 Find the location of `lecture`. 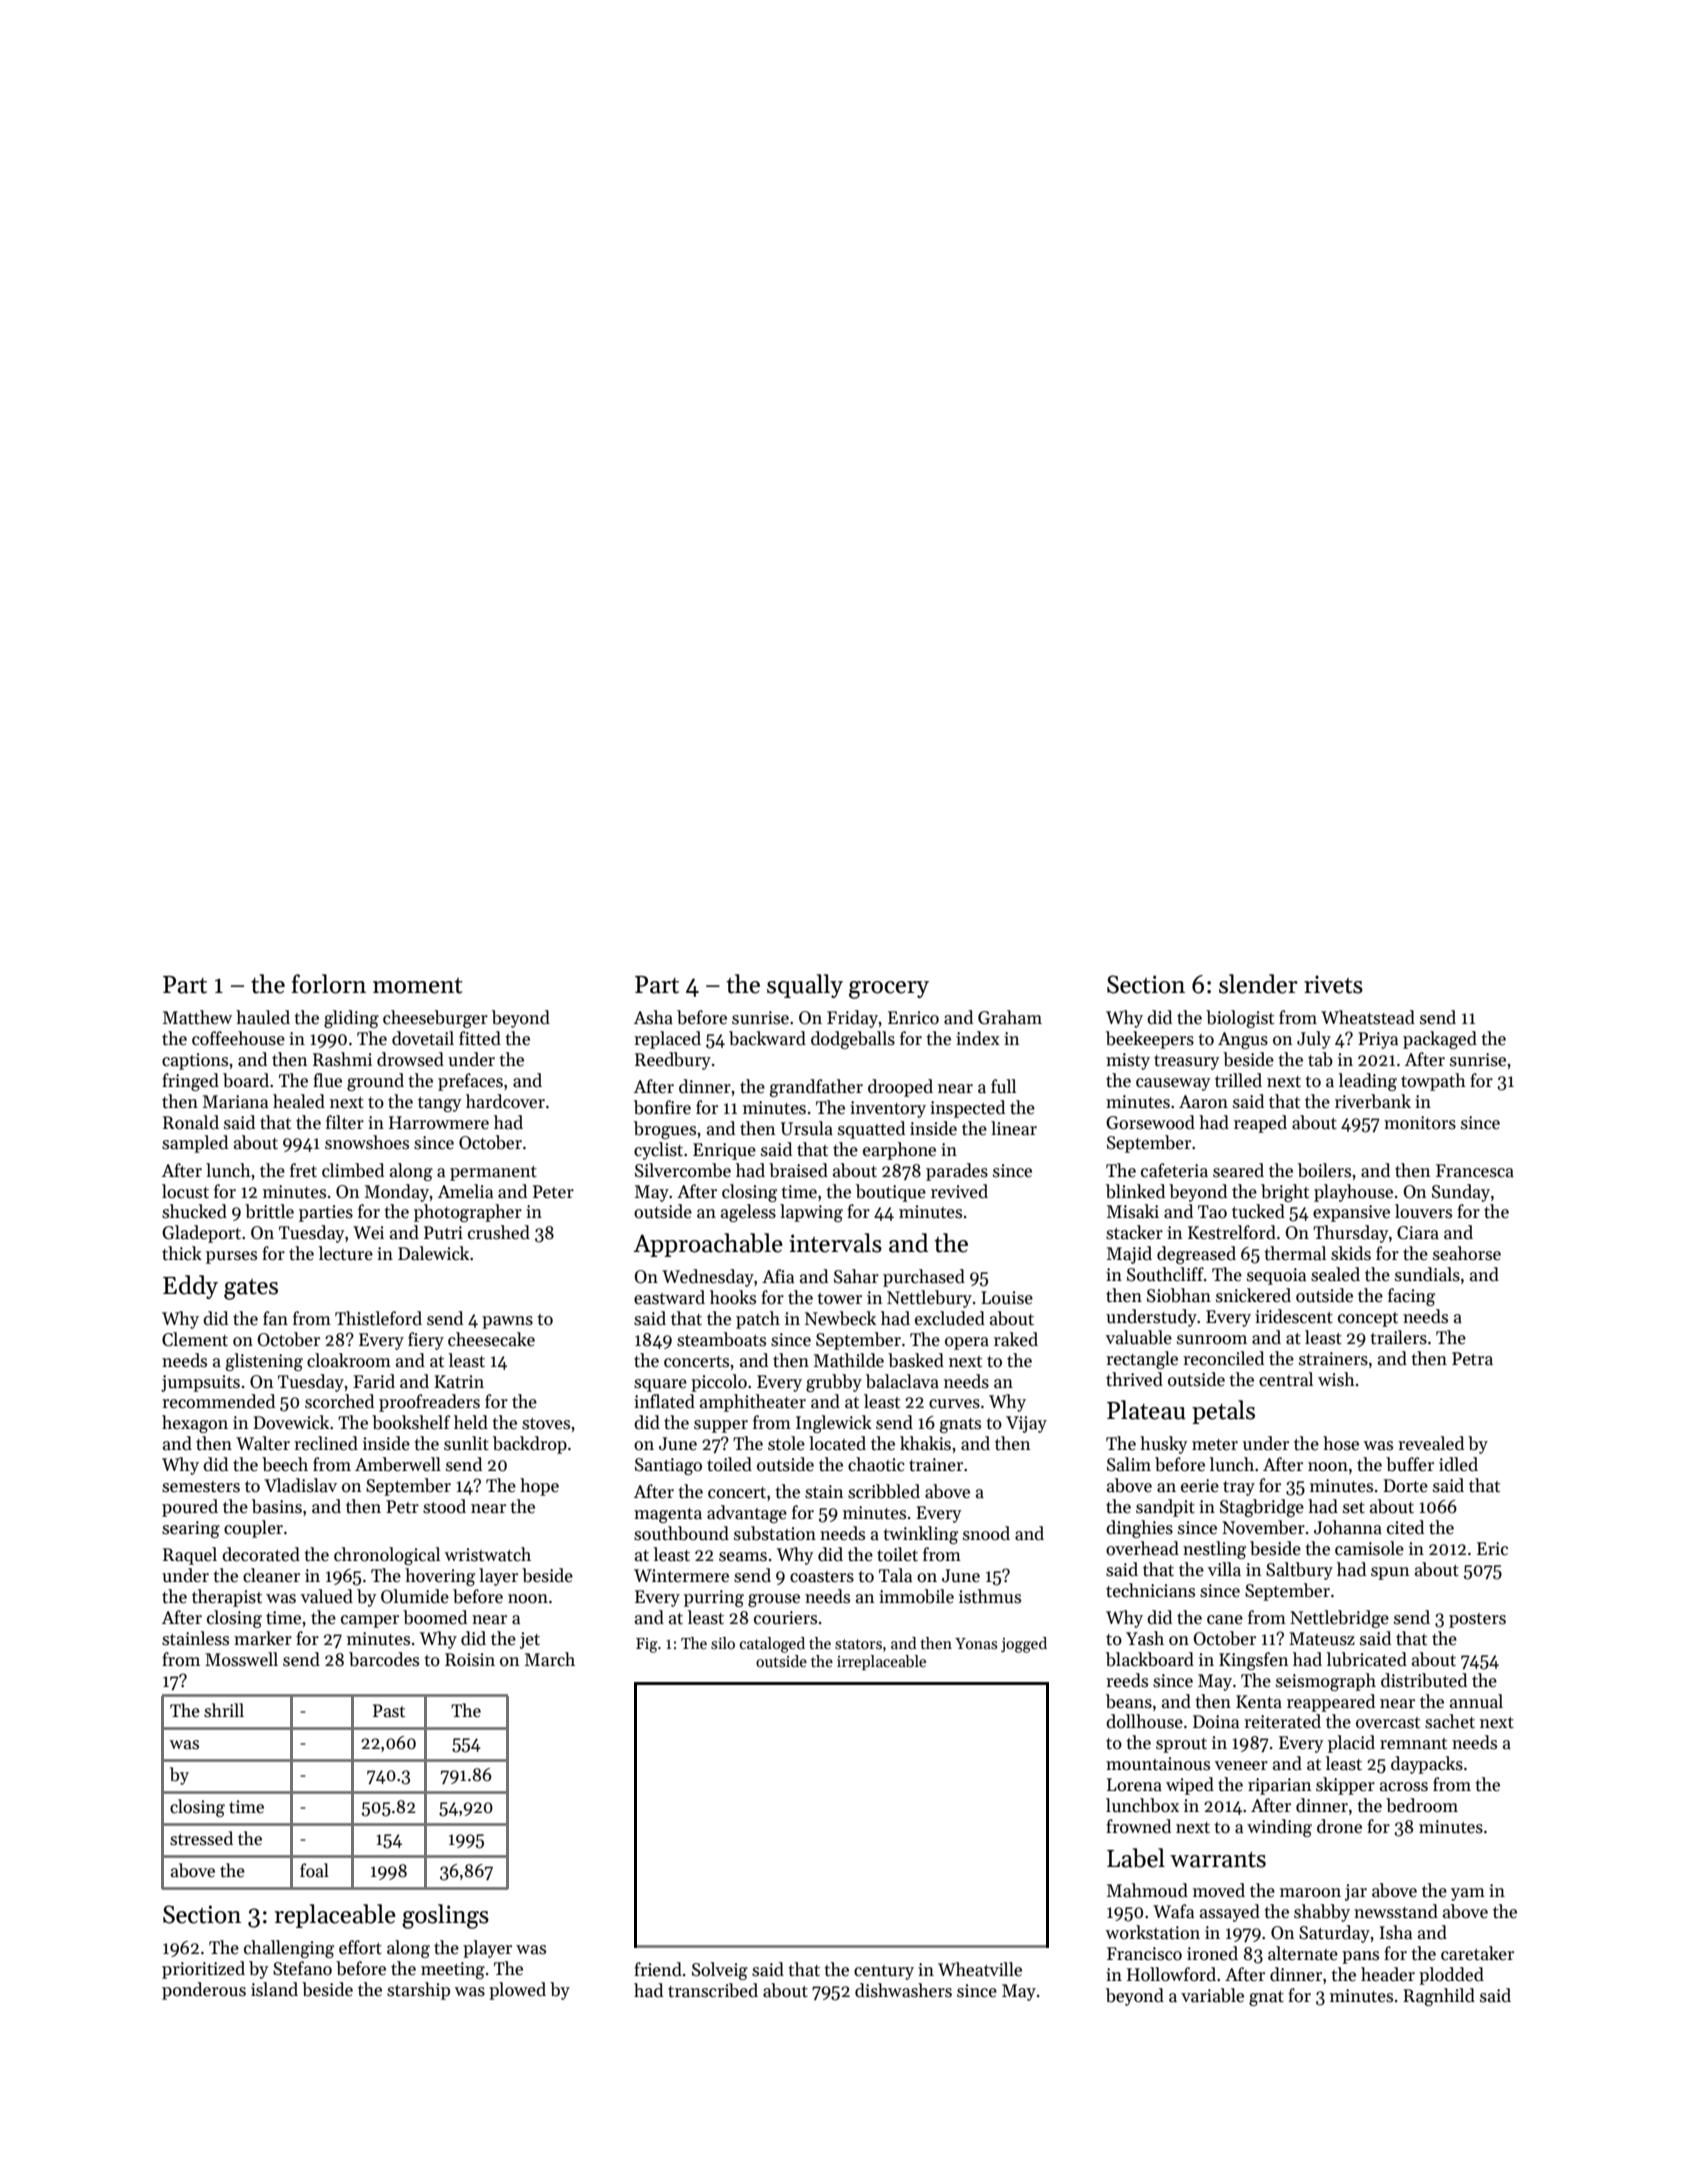

lecture is located at coordinates (346, 1253).
